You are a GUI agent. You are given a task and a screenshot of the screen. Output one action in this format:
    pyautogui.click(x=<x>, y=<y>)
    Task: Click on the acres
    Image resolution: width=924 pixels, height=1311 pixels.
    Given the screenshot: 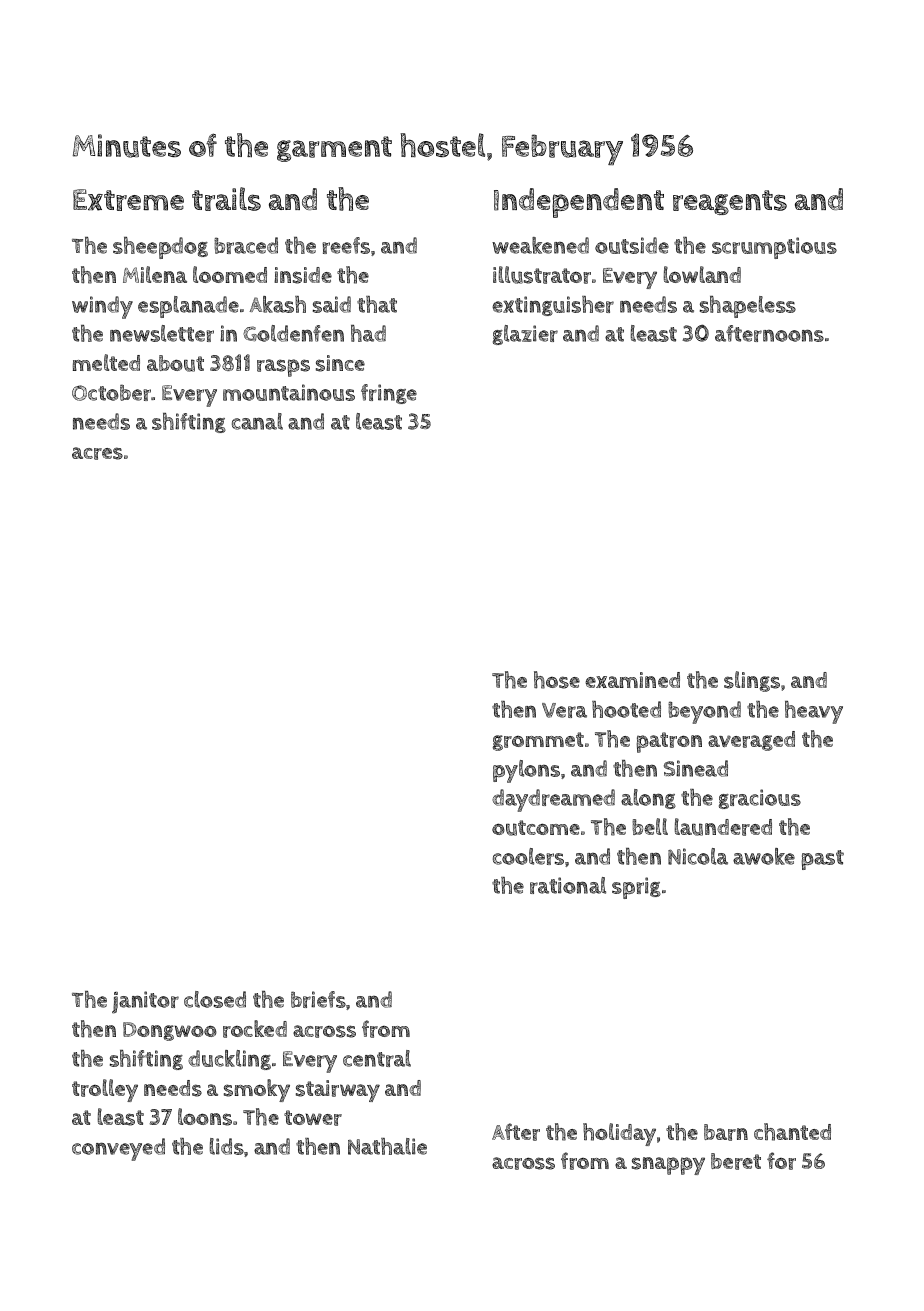 What is the action you would take?
    pyautogui.click(x=97, y=453)
